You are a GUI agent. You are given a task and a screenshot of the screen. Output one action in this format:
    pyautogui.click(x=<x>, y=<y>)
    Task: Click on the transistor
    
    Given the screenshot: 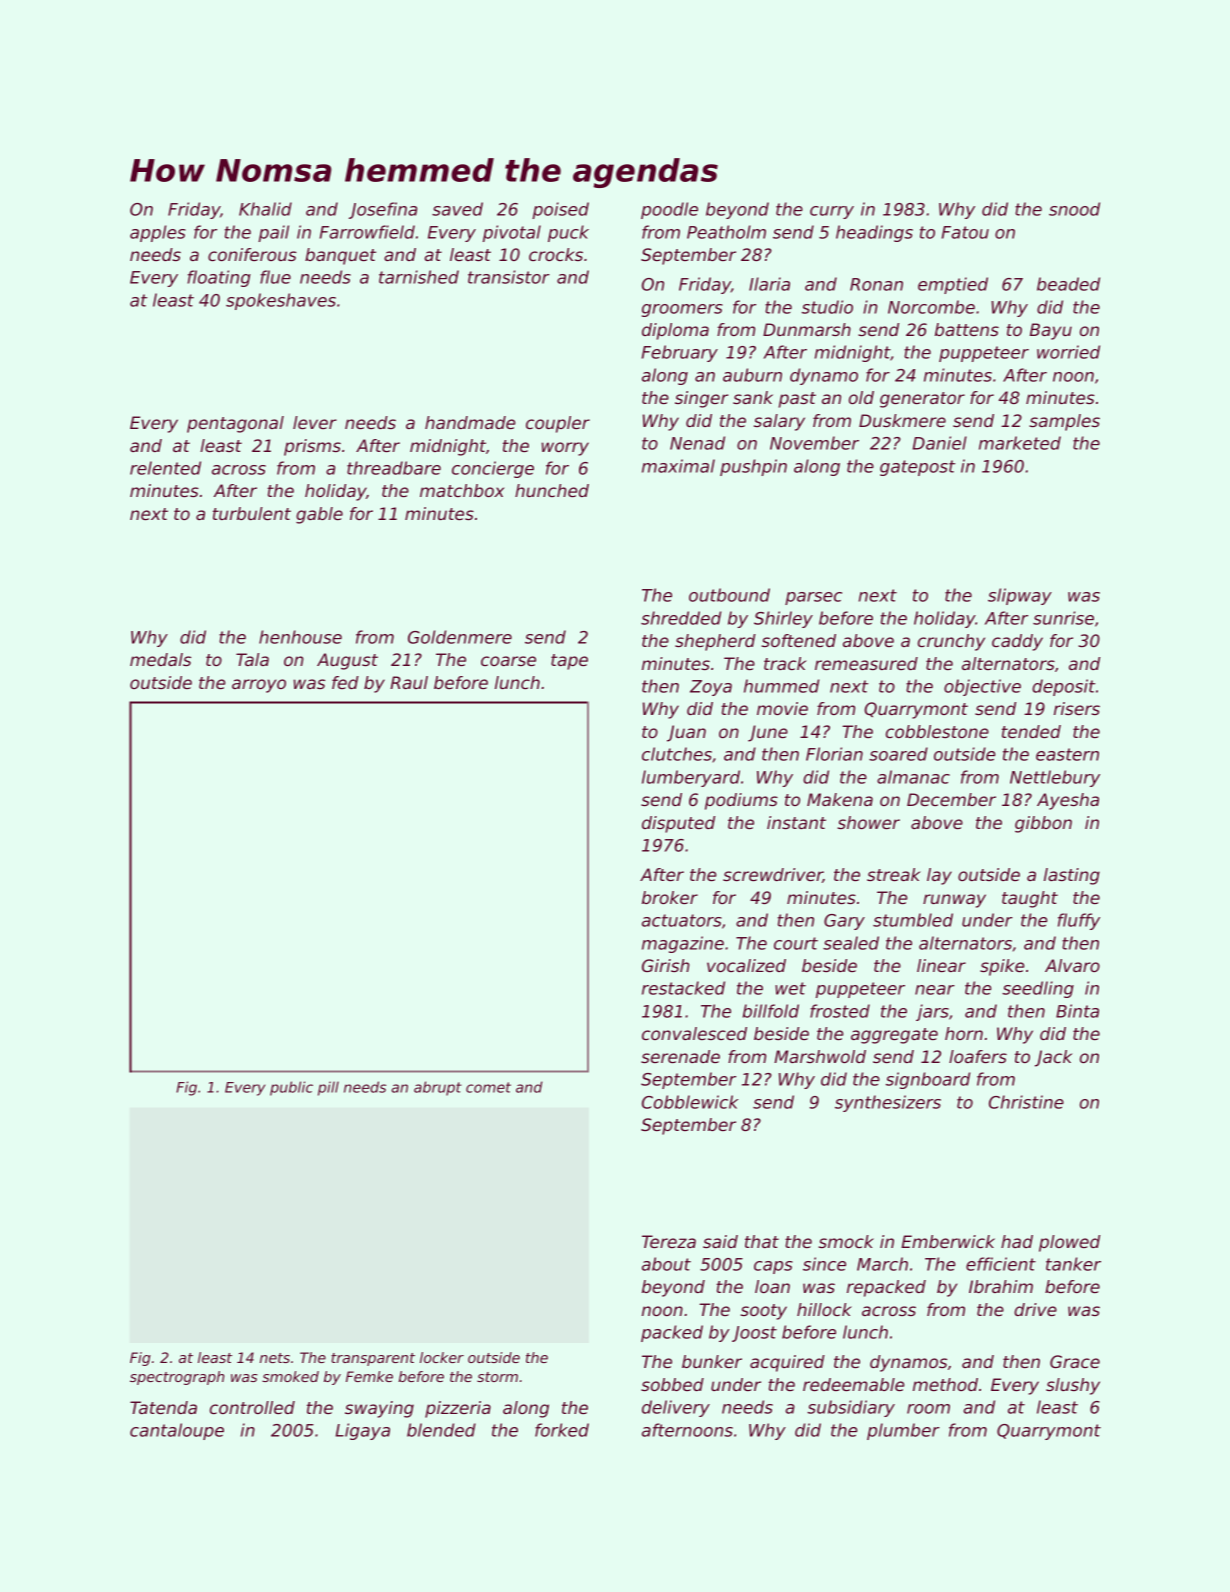 What is the action you would take?
    pyautogui.click(x=509, y=277)
